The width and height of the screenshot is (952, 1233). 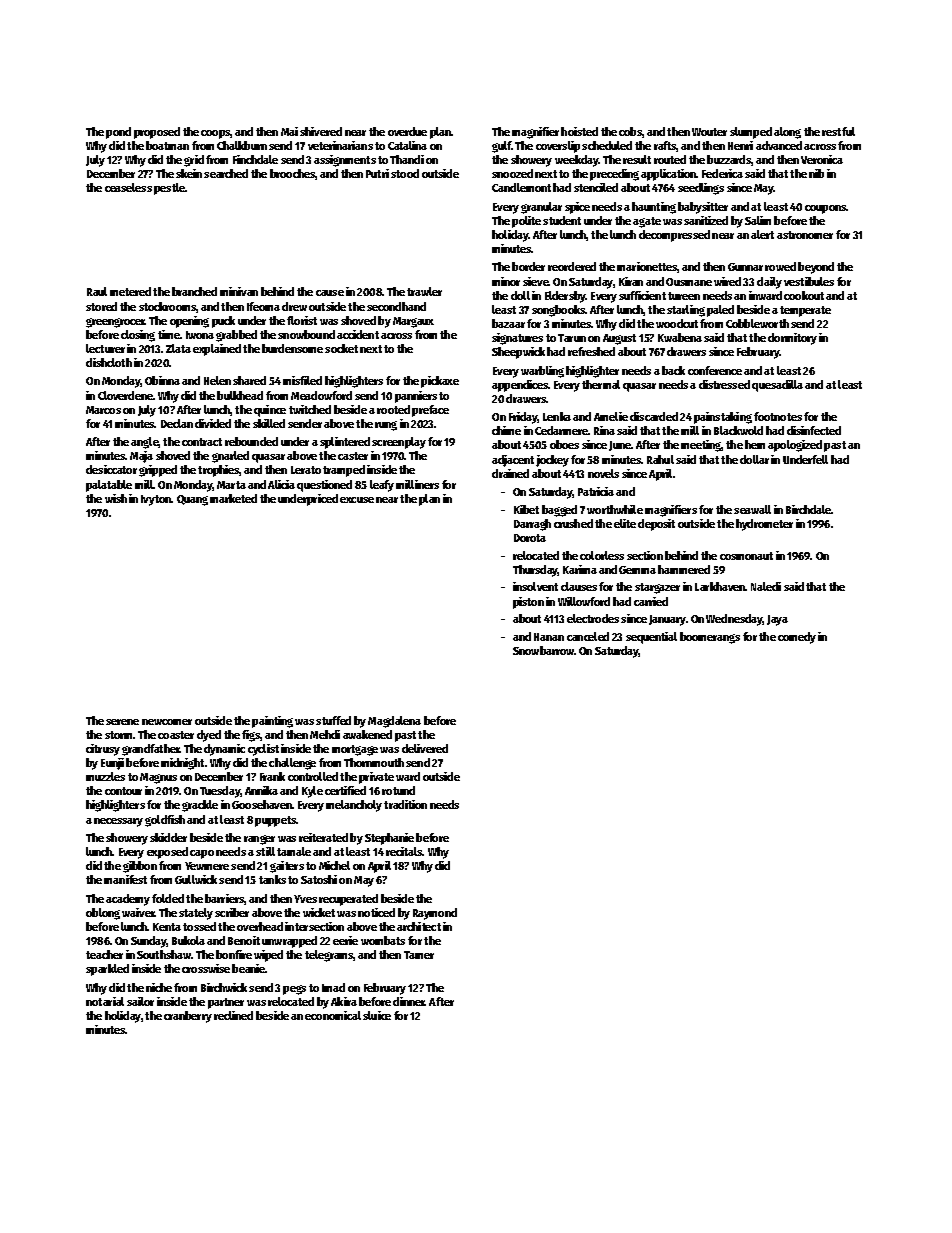 I want to click on painting, so click(x=272, y=722).
